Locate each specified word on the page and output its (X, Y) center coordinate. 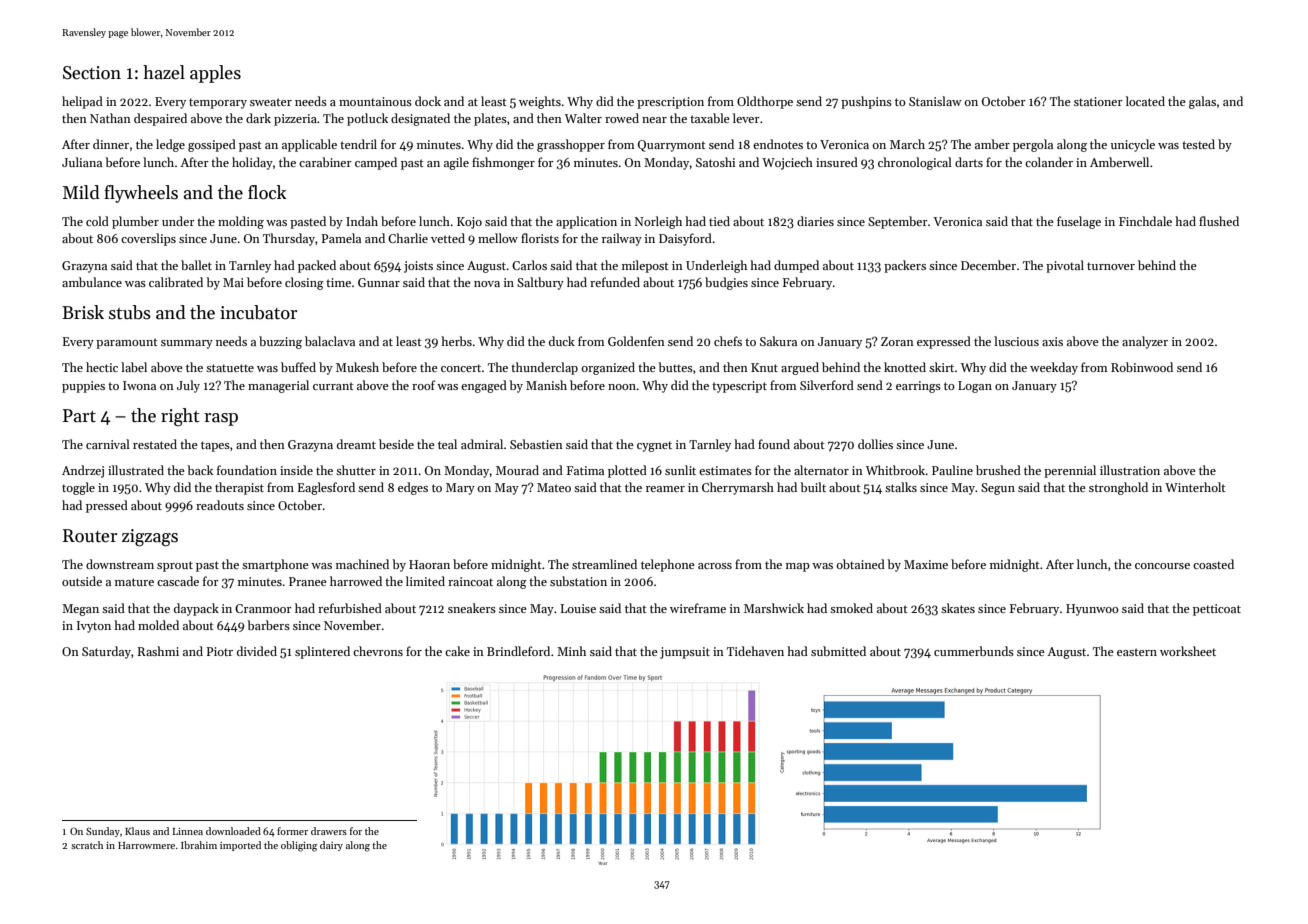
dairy (331, 846)
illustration (1130, 470)
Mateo (554, 487)
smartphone (275, 565)
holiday (252, 163)
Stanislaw (935, 101)
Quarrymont (672, 146)
